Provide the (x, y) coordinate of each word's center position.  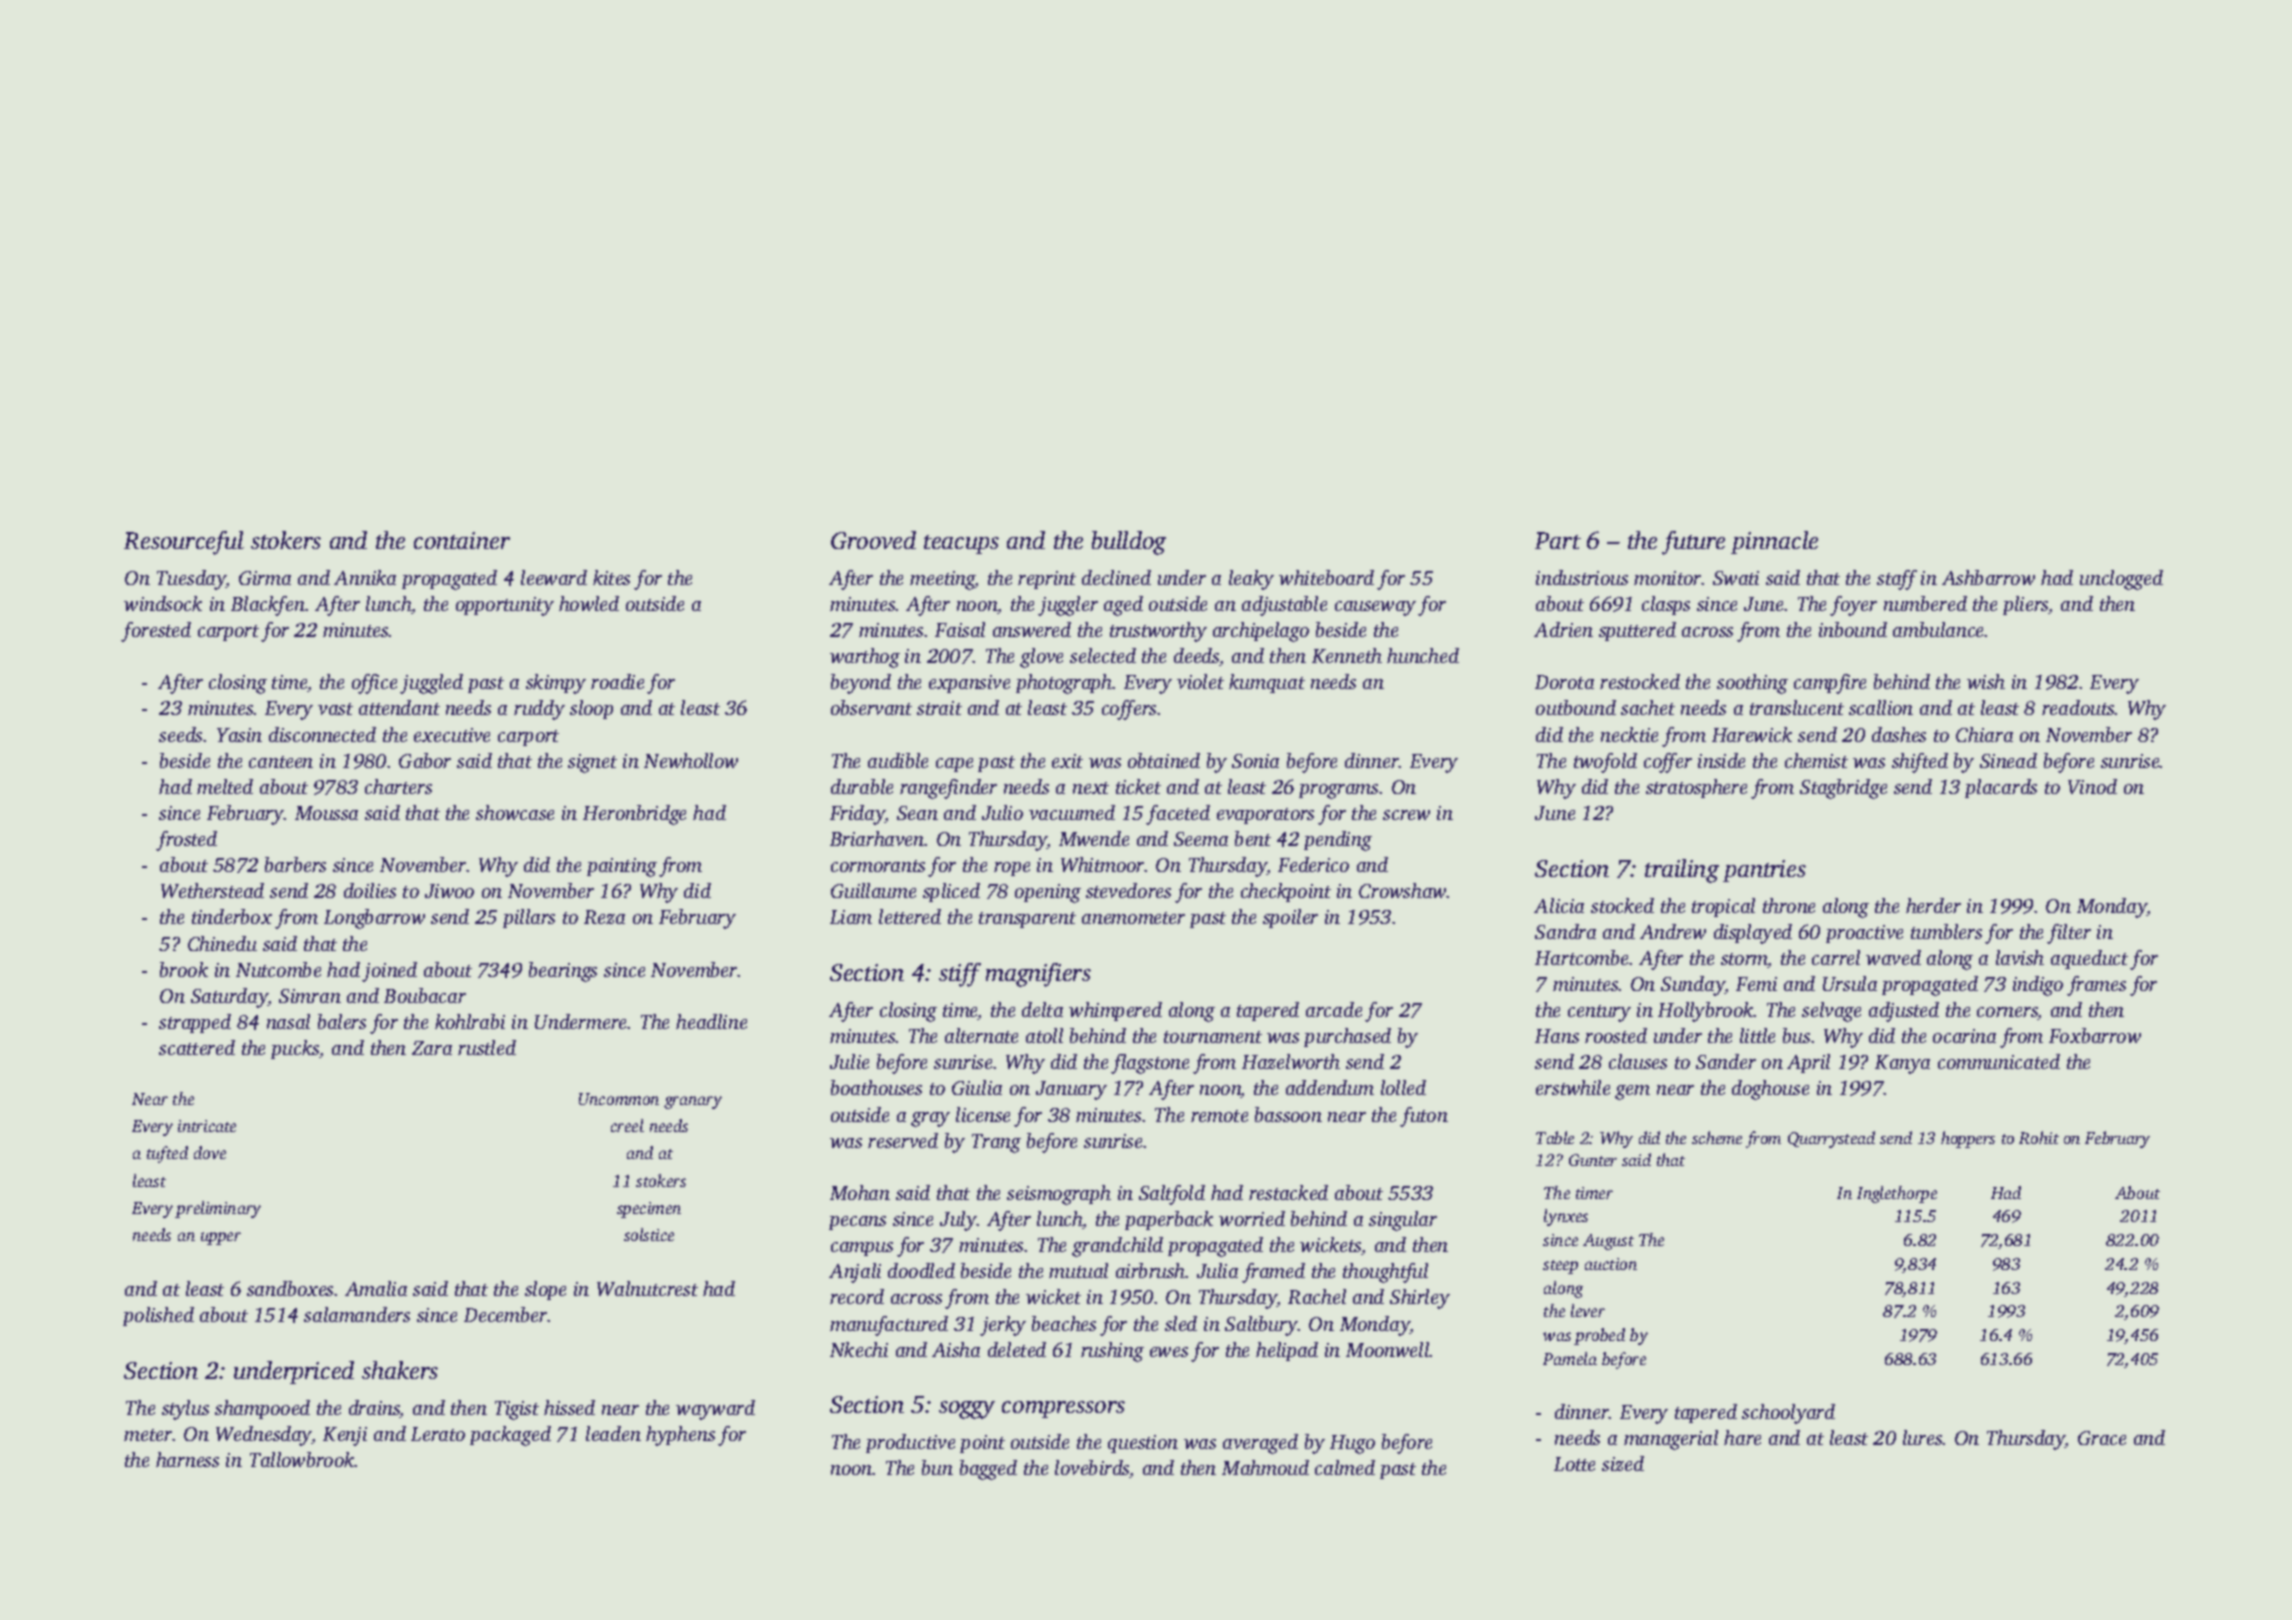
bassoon (1288, 1114)
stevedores (1128, 890)
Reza (604, 917)
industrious (1582, 577)
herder (1933, 905)
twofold (1605, 763)
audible (898, 760)
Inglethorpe (1897, 1194)
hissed (569, 1407)
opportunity (505, 606)
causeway (1375, 608)
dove (210, 1152)
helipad (1287, 1351)
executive (452, 735)
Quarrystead (1831, 1139)
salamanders (357, 1314)
